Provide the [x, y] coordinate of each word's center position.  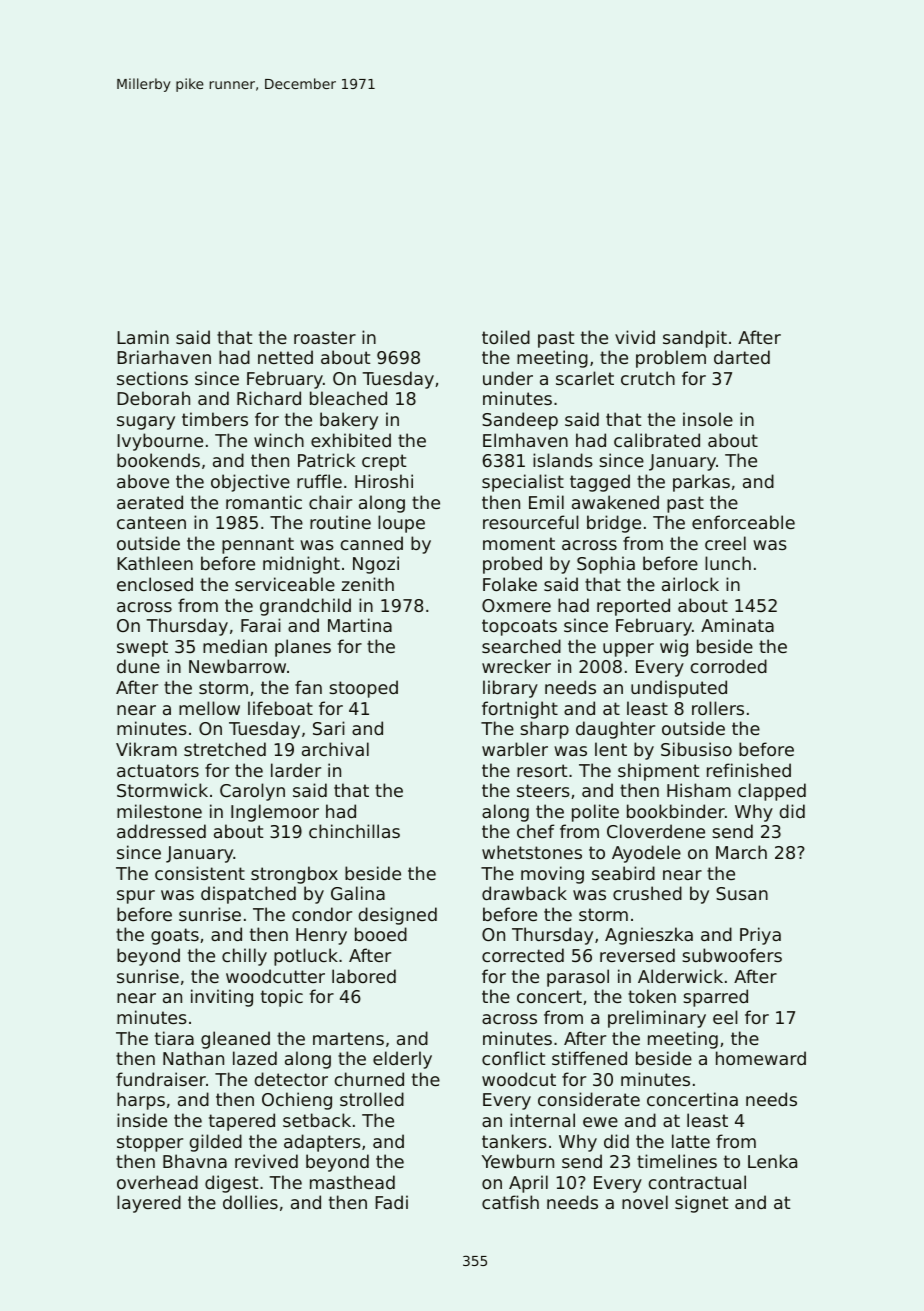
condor [322, 914]
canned [372, 543]
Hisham [699, 790]
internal [542, 1120]
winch [279, 440]
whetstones [532, 852]
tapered [242, 1122]
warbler [515, 749]
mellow [209, 708]
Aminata [737, 625]
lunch [728, 563]
